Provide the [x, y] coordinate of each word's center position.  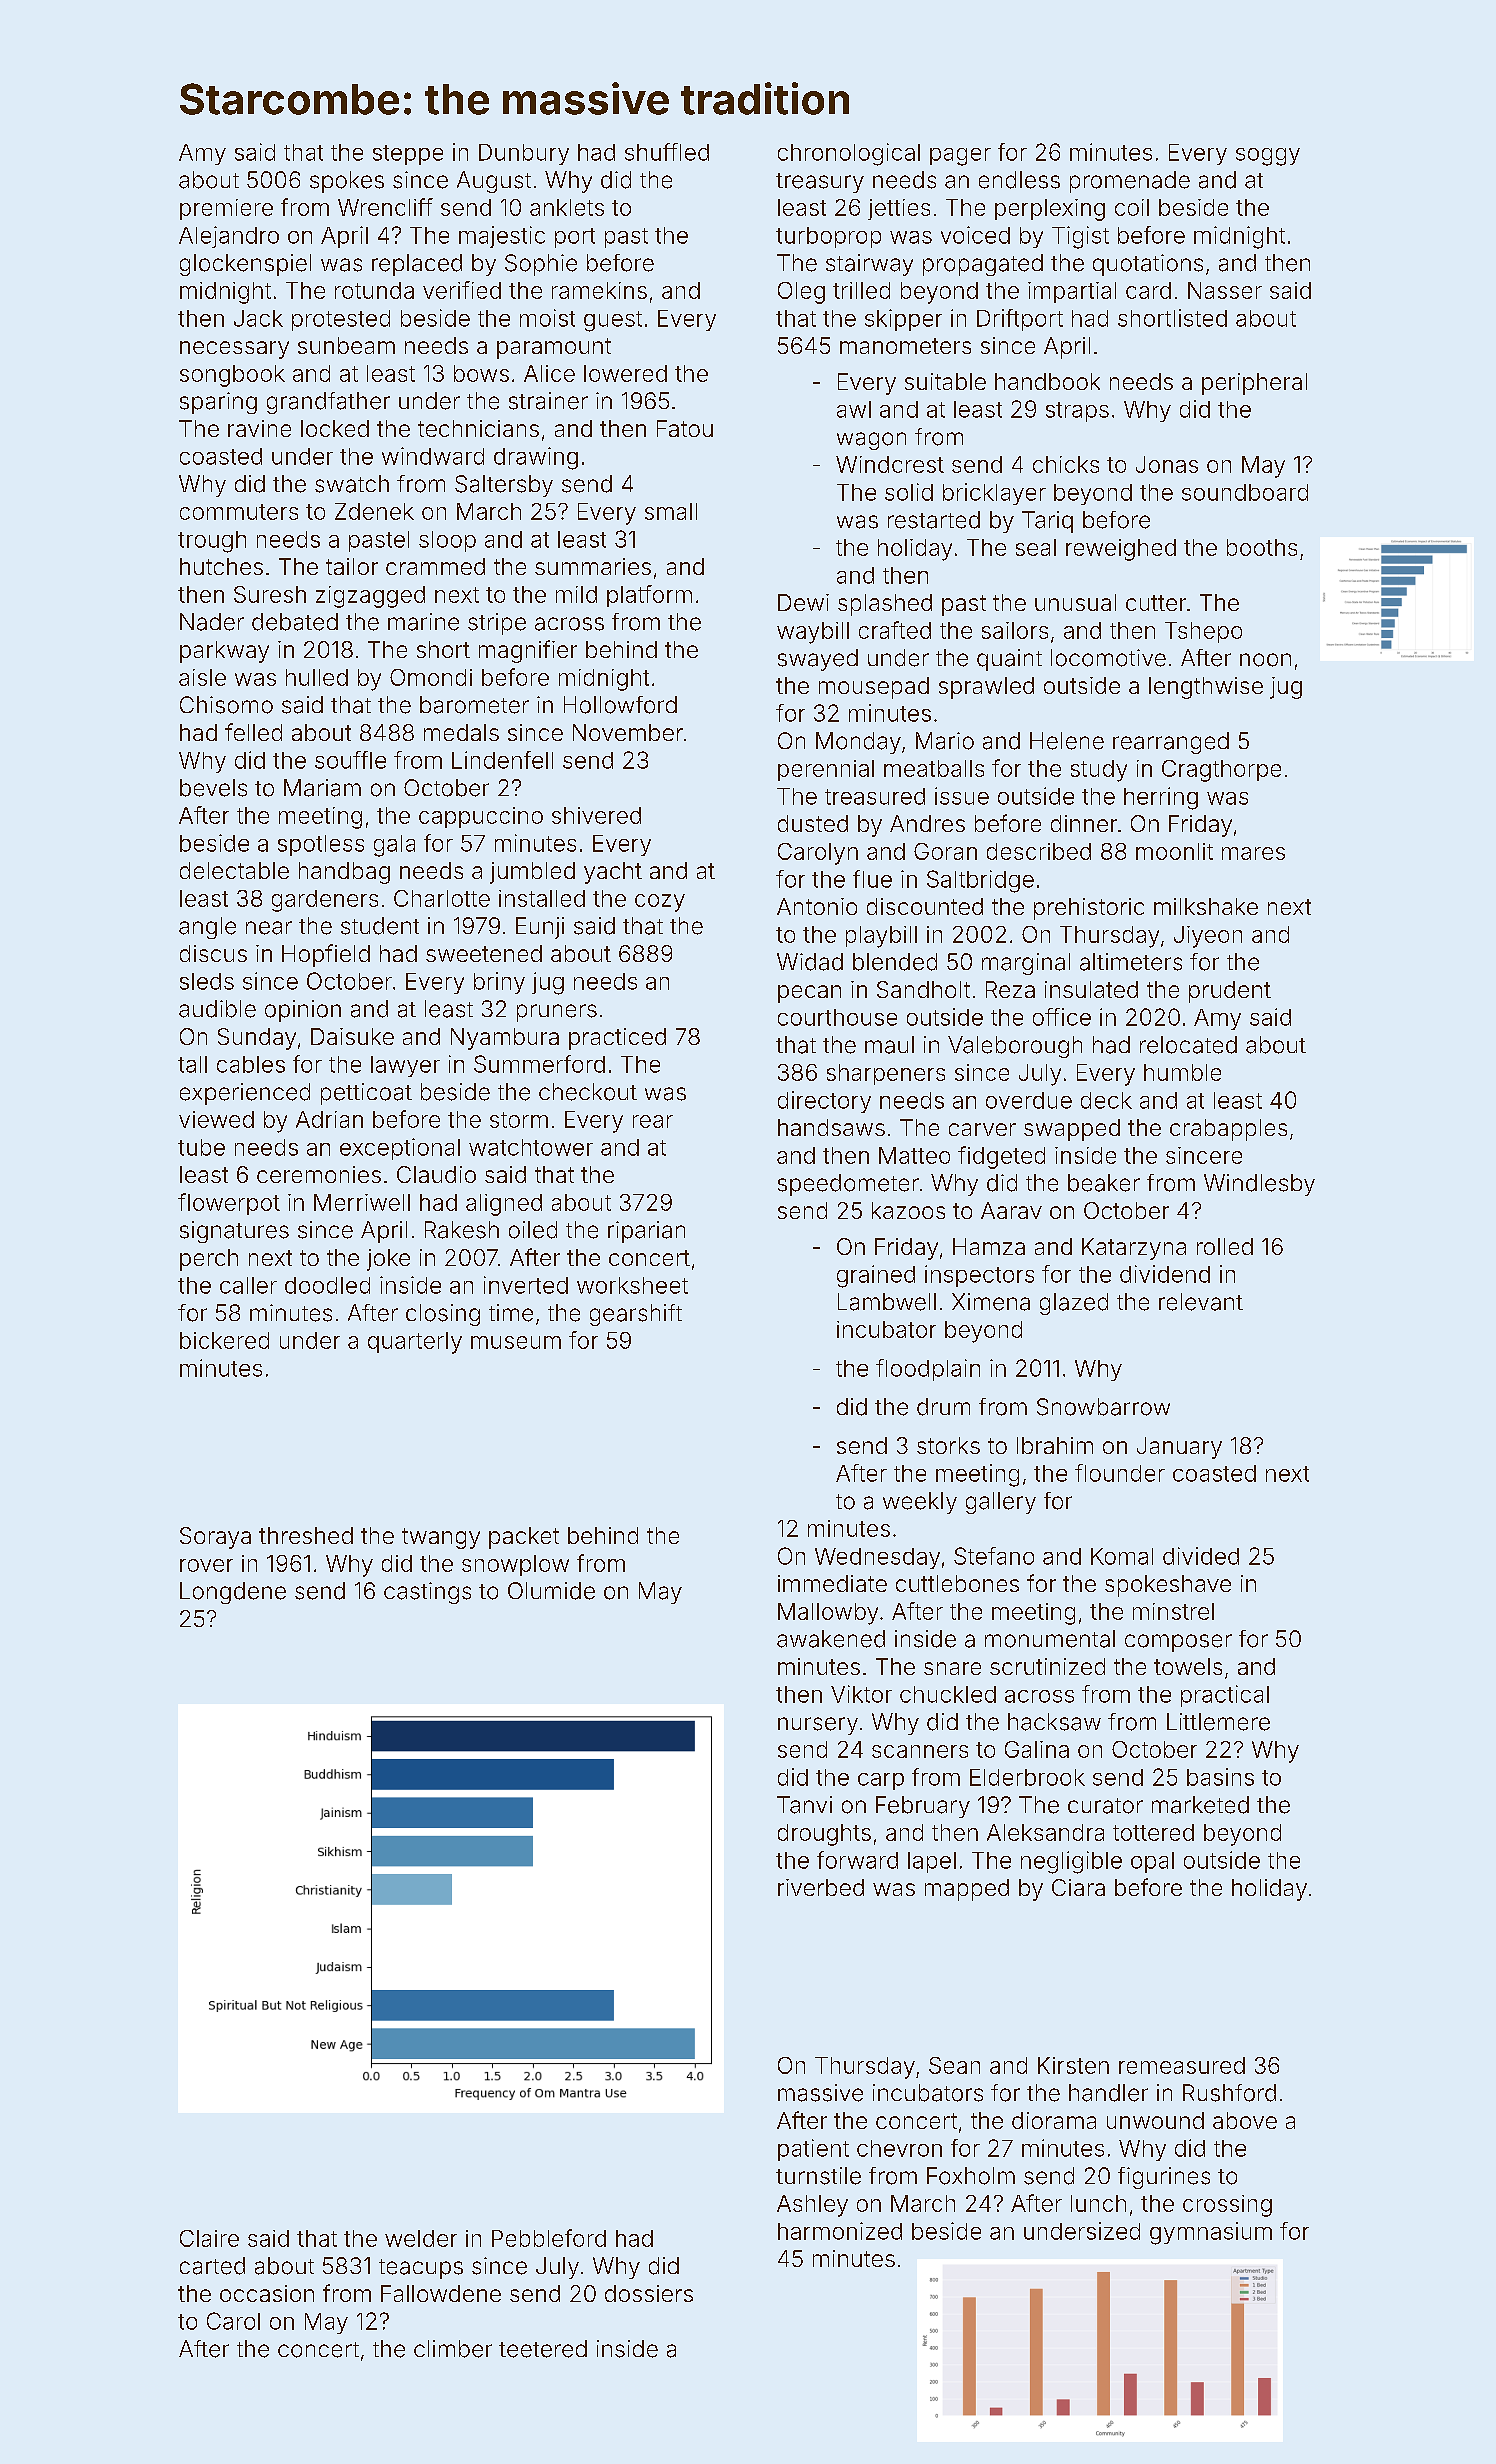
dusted [813, 823]
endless [1019, 180]
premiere [226, 209]
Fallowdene [441, 2293]
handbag [344, 873]
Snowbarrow [1103, 1407]
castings [427, 1593]
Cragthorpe [1221, 771]
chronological [849, 154]
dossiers [649, 2293]
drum [943, 1407]
